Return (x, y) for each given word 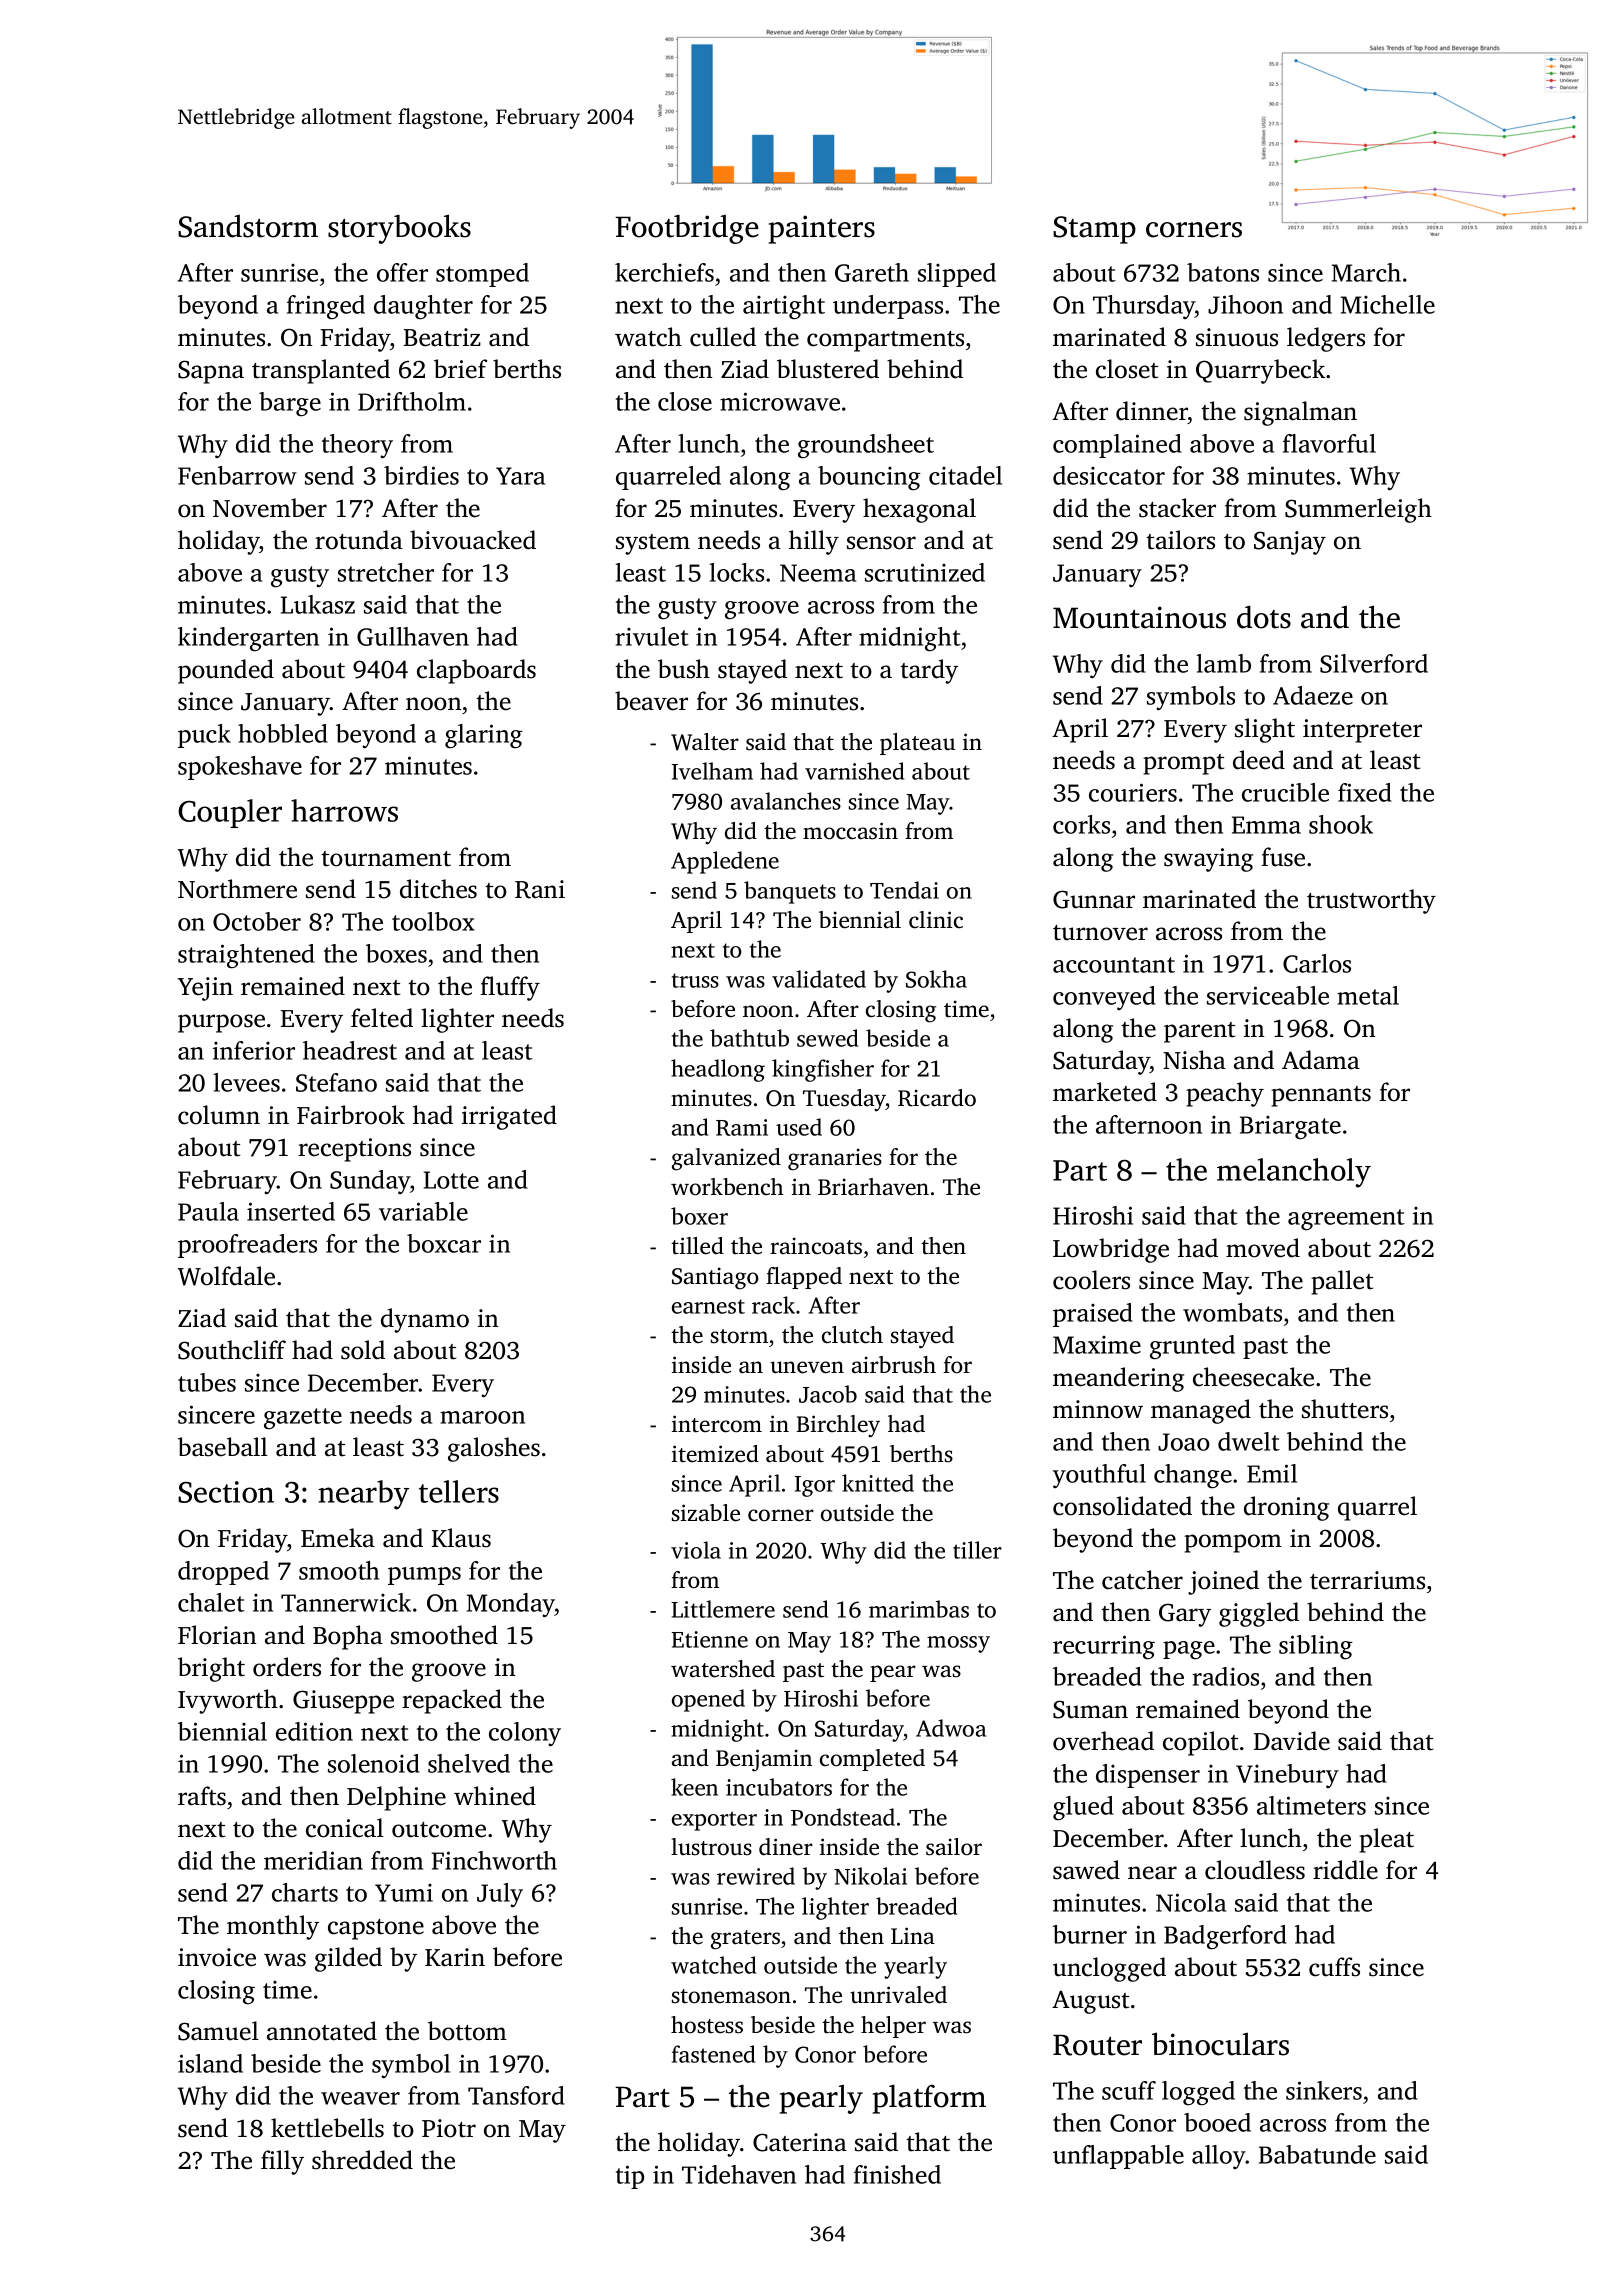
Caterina (800, 2142)
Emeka (338, 1538)
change (1193, 1476)
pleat (1386, 1840)
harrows (344, 810)
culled (723, 337)
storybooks (399, 229)
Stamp (1094, 230)
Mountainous (1139, 617)
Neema (818, 573)
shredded (362, 2160)
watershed (723, 1669)
